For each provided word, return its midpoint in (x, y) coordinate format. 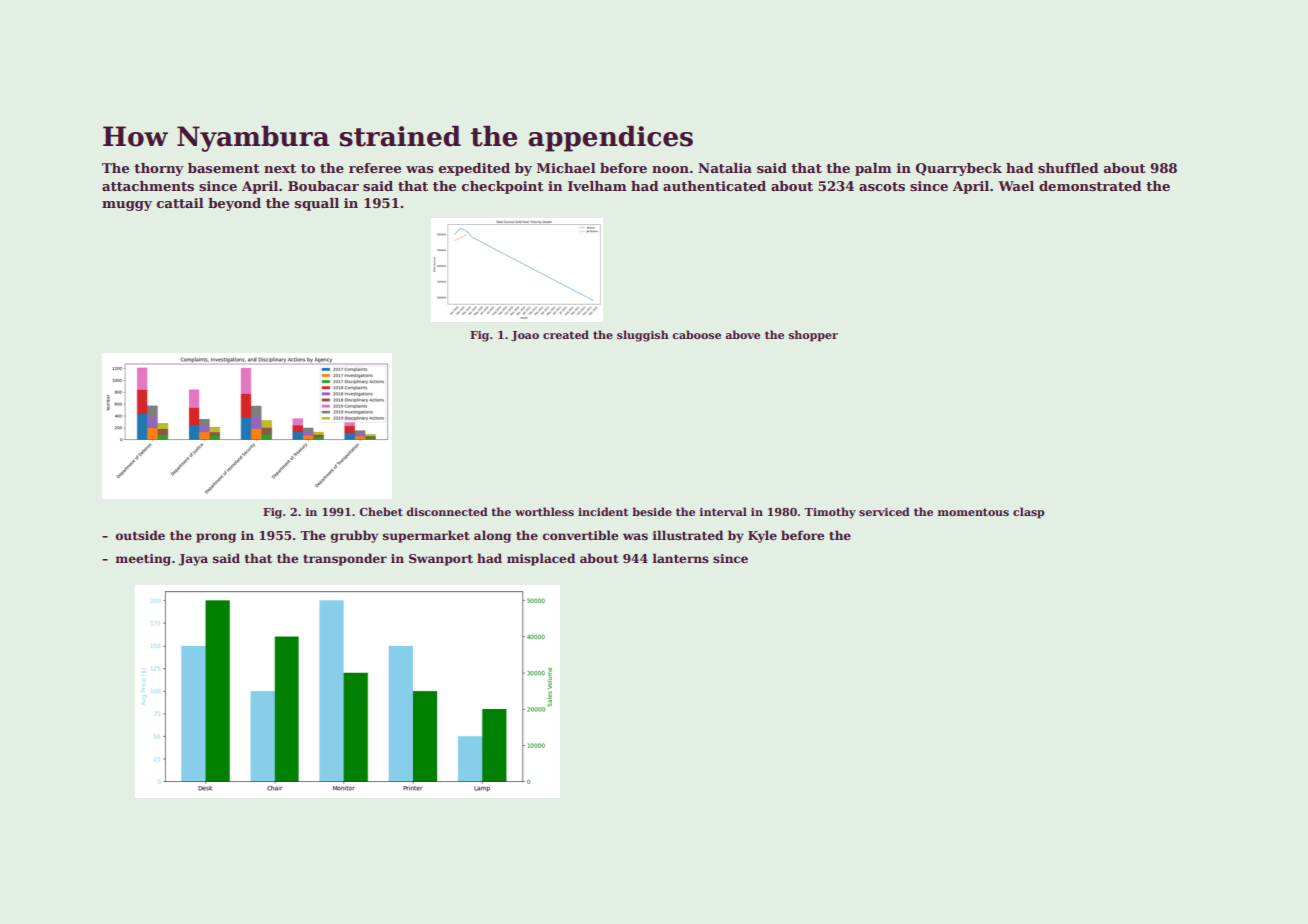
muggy (127, 206)
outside (140, 535)
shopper (813, 336)
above (742, 334)
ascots (882, 186)
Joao (525, 336)
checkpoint (503, 187)
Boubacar (323, 186)
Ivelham (597, 186)
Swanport (441, 560)
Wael (1016, 186)
